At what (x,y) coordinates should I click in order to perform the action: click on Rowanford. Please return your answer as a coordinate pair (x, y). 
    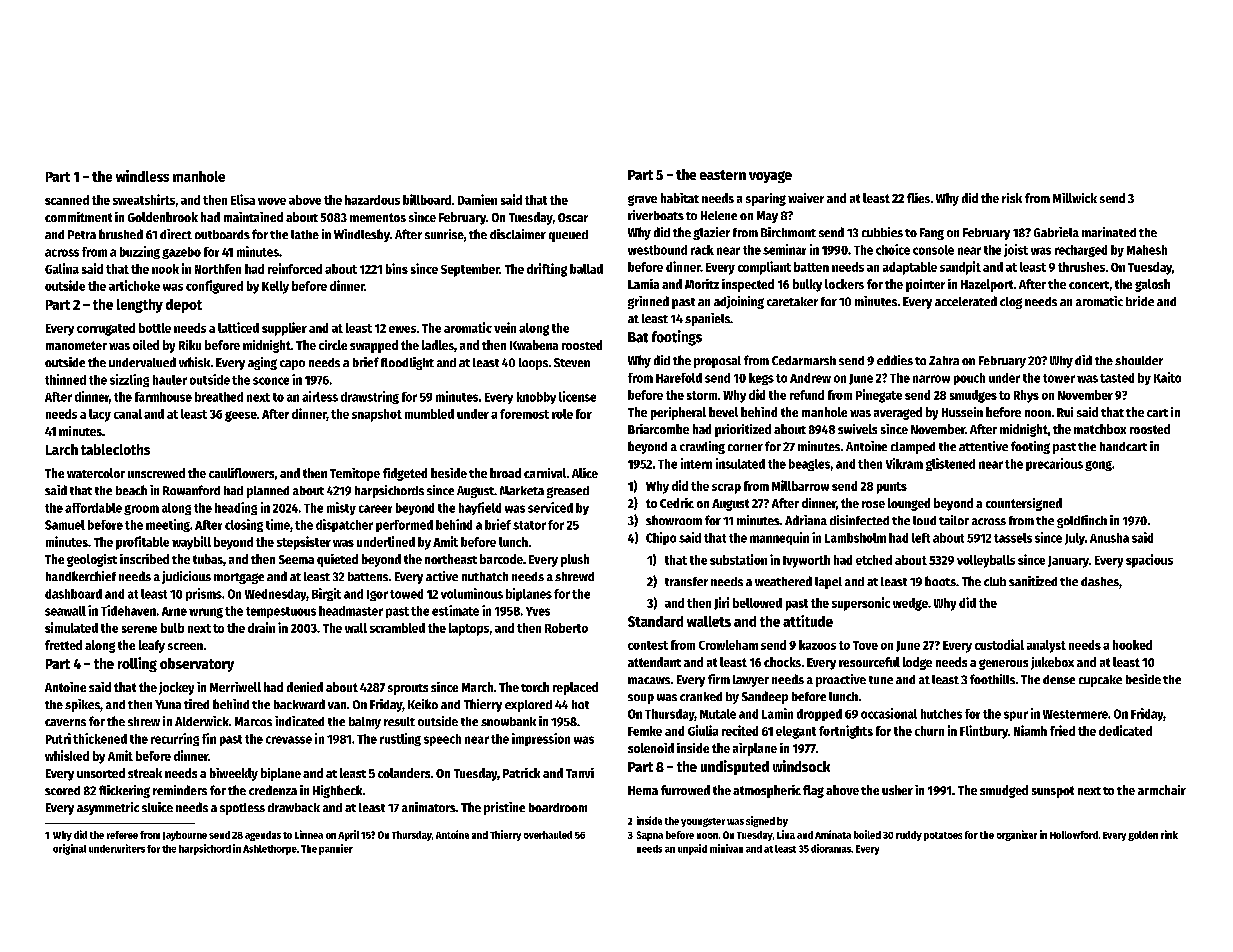
    Looking at the image, I should click on (191, 490).
